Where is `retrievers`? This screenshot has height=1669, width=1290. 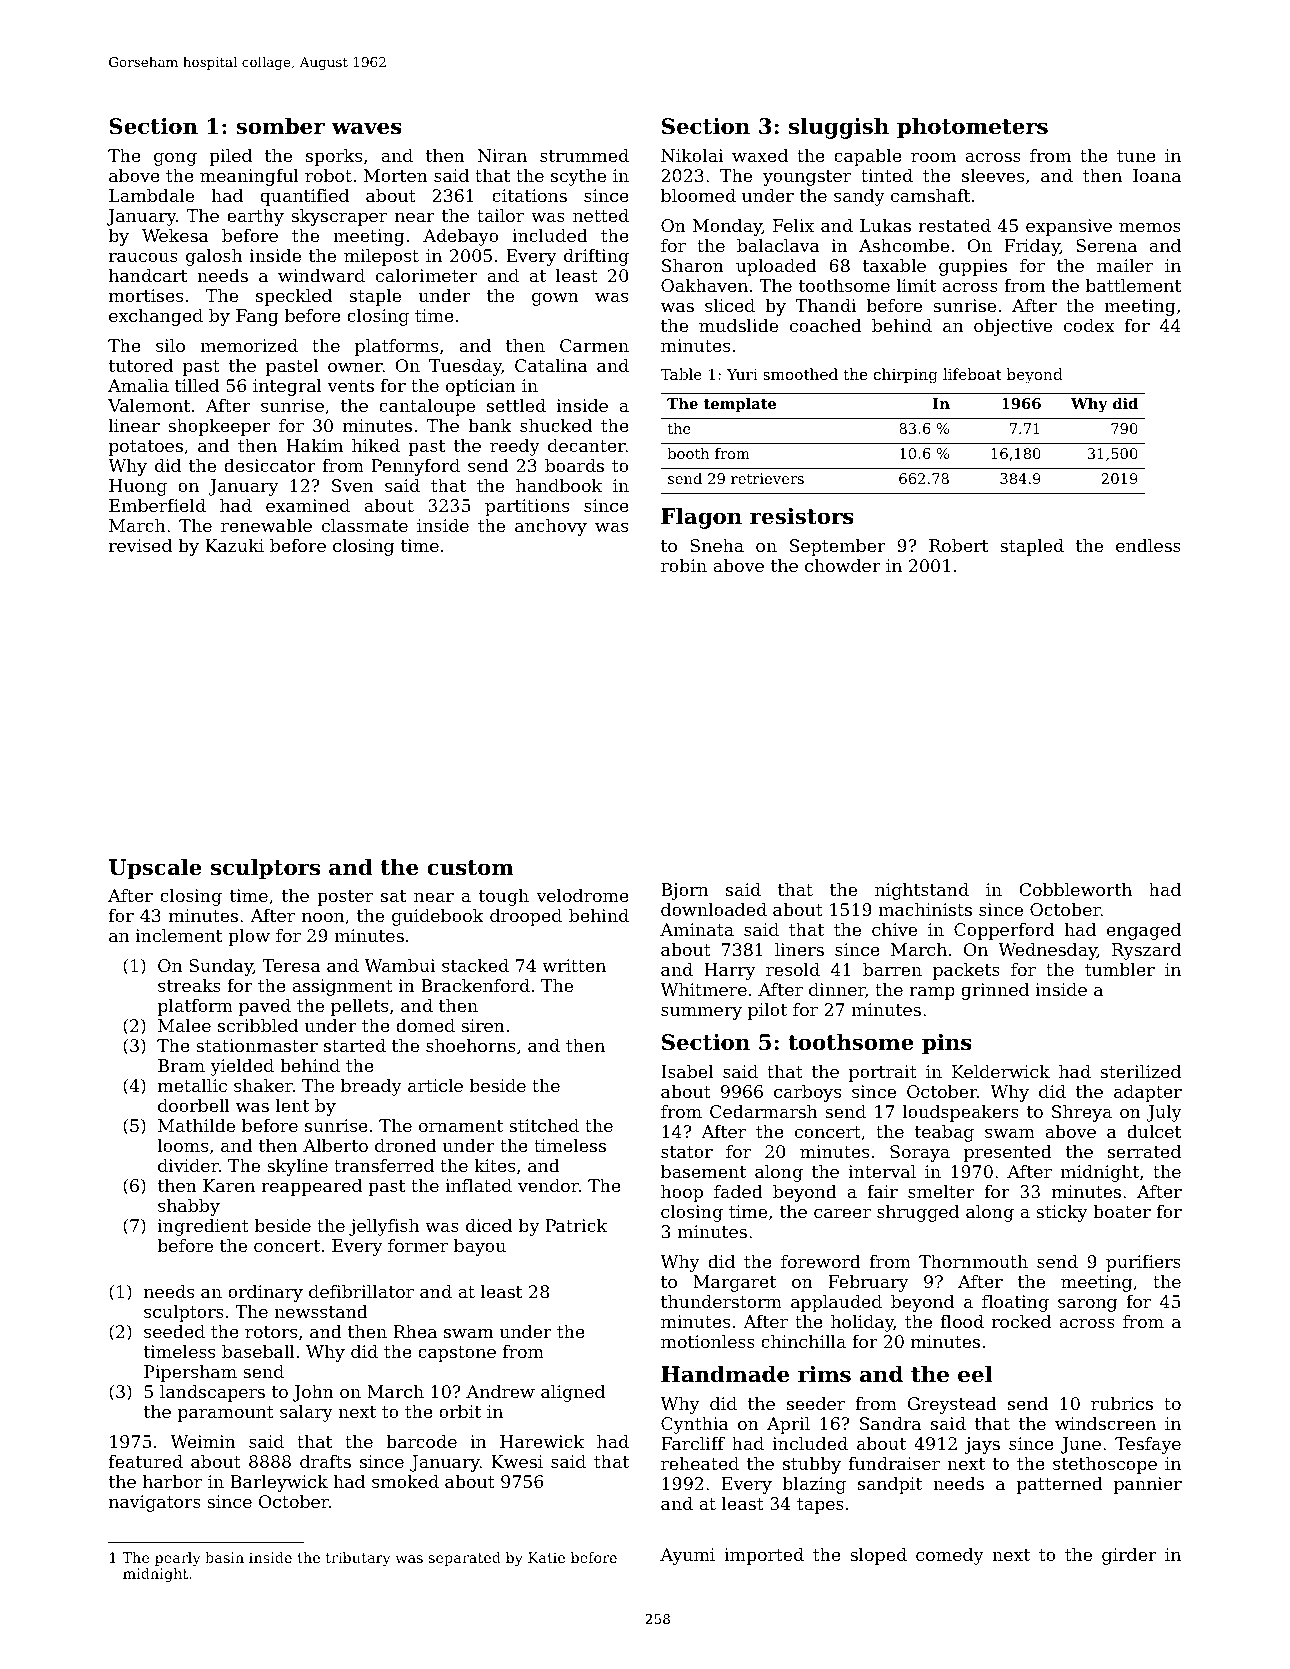
retrievers is located at coordinates (767, 478).
